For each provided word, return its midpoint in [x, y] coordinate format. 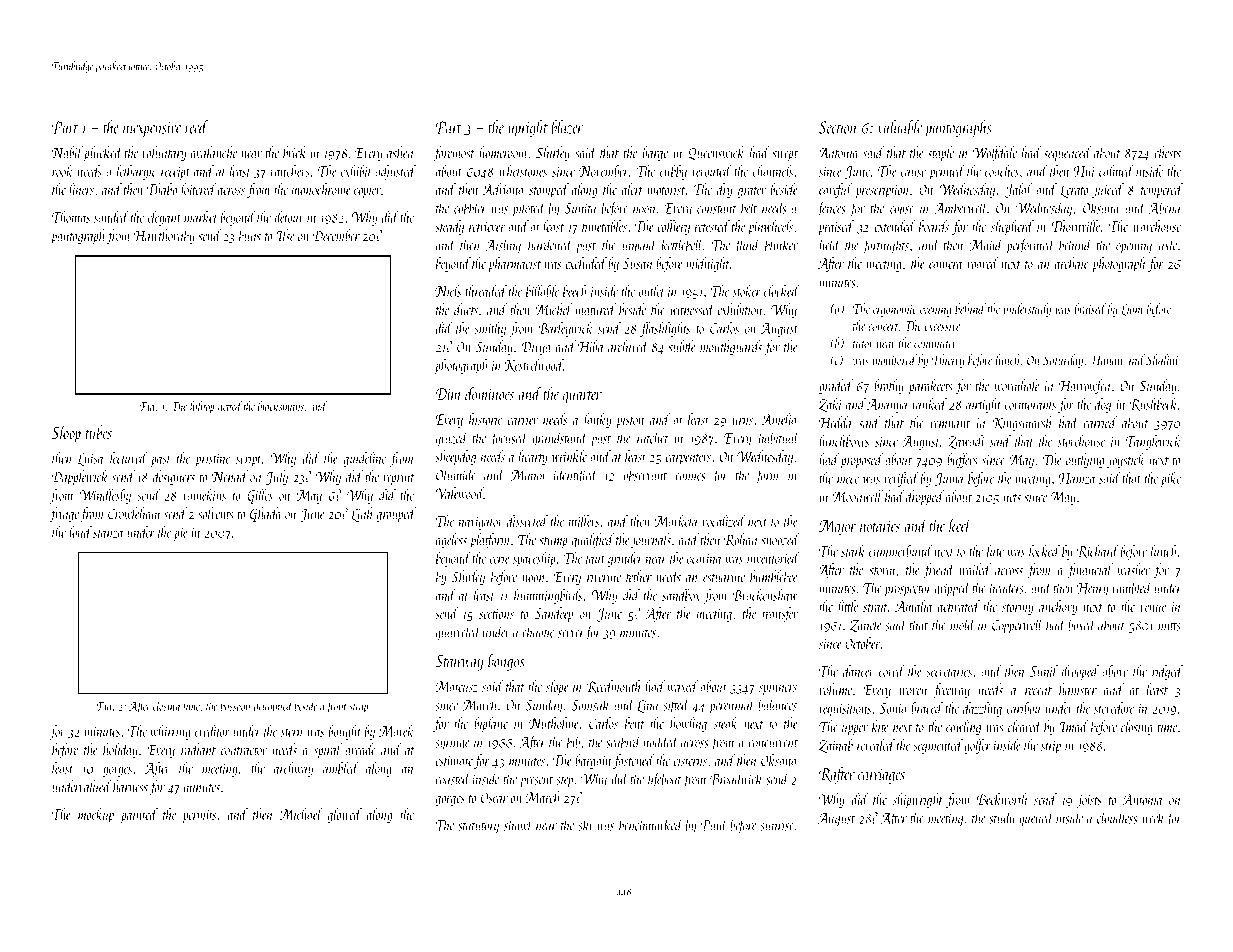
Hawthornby [164, 236]
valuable [900, 127]
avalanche [214, 152]
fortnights [885, 246]
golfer [977, 746]
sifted [676, 706]
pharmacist [515, 264]
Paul [714, 825]
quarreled [458, 633]
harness [130, 786]
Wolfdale [994, 153]
